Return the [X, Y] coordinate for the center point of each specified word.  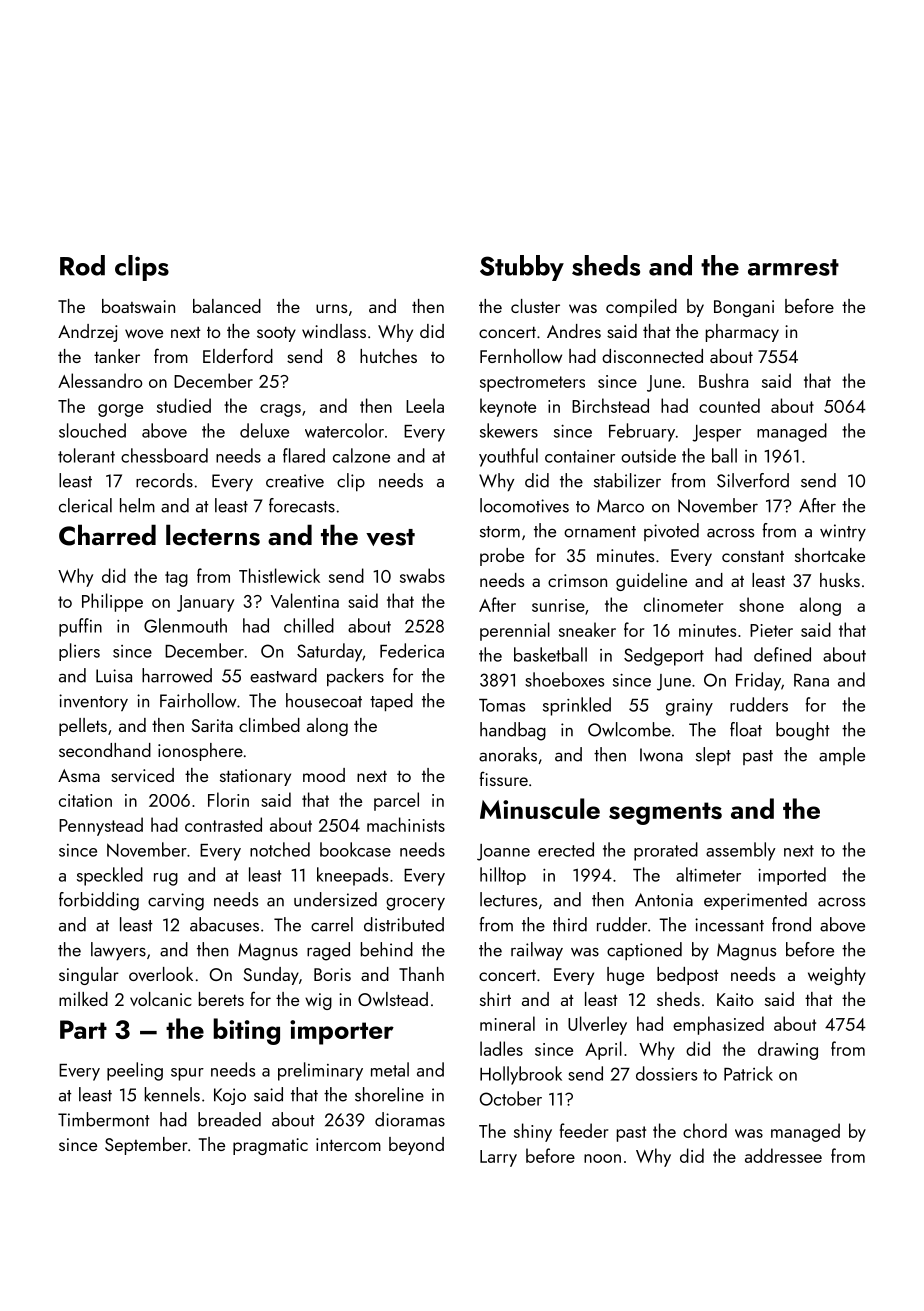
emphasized [718, 1025]
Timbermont [104, 1119]
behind [387, 949]
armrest [793, 267]
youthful [508, 457]
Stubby [522, 268]
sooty [276, 334]
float [746, 729]
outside [648, 455]
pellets [83, 727]
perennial [515, 631]
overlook [161, 974]
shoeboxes [564, 679]
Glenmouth [185, 625]
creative [295, 481]
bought [803, 731]
